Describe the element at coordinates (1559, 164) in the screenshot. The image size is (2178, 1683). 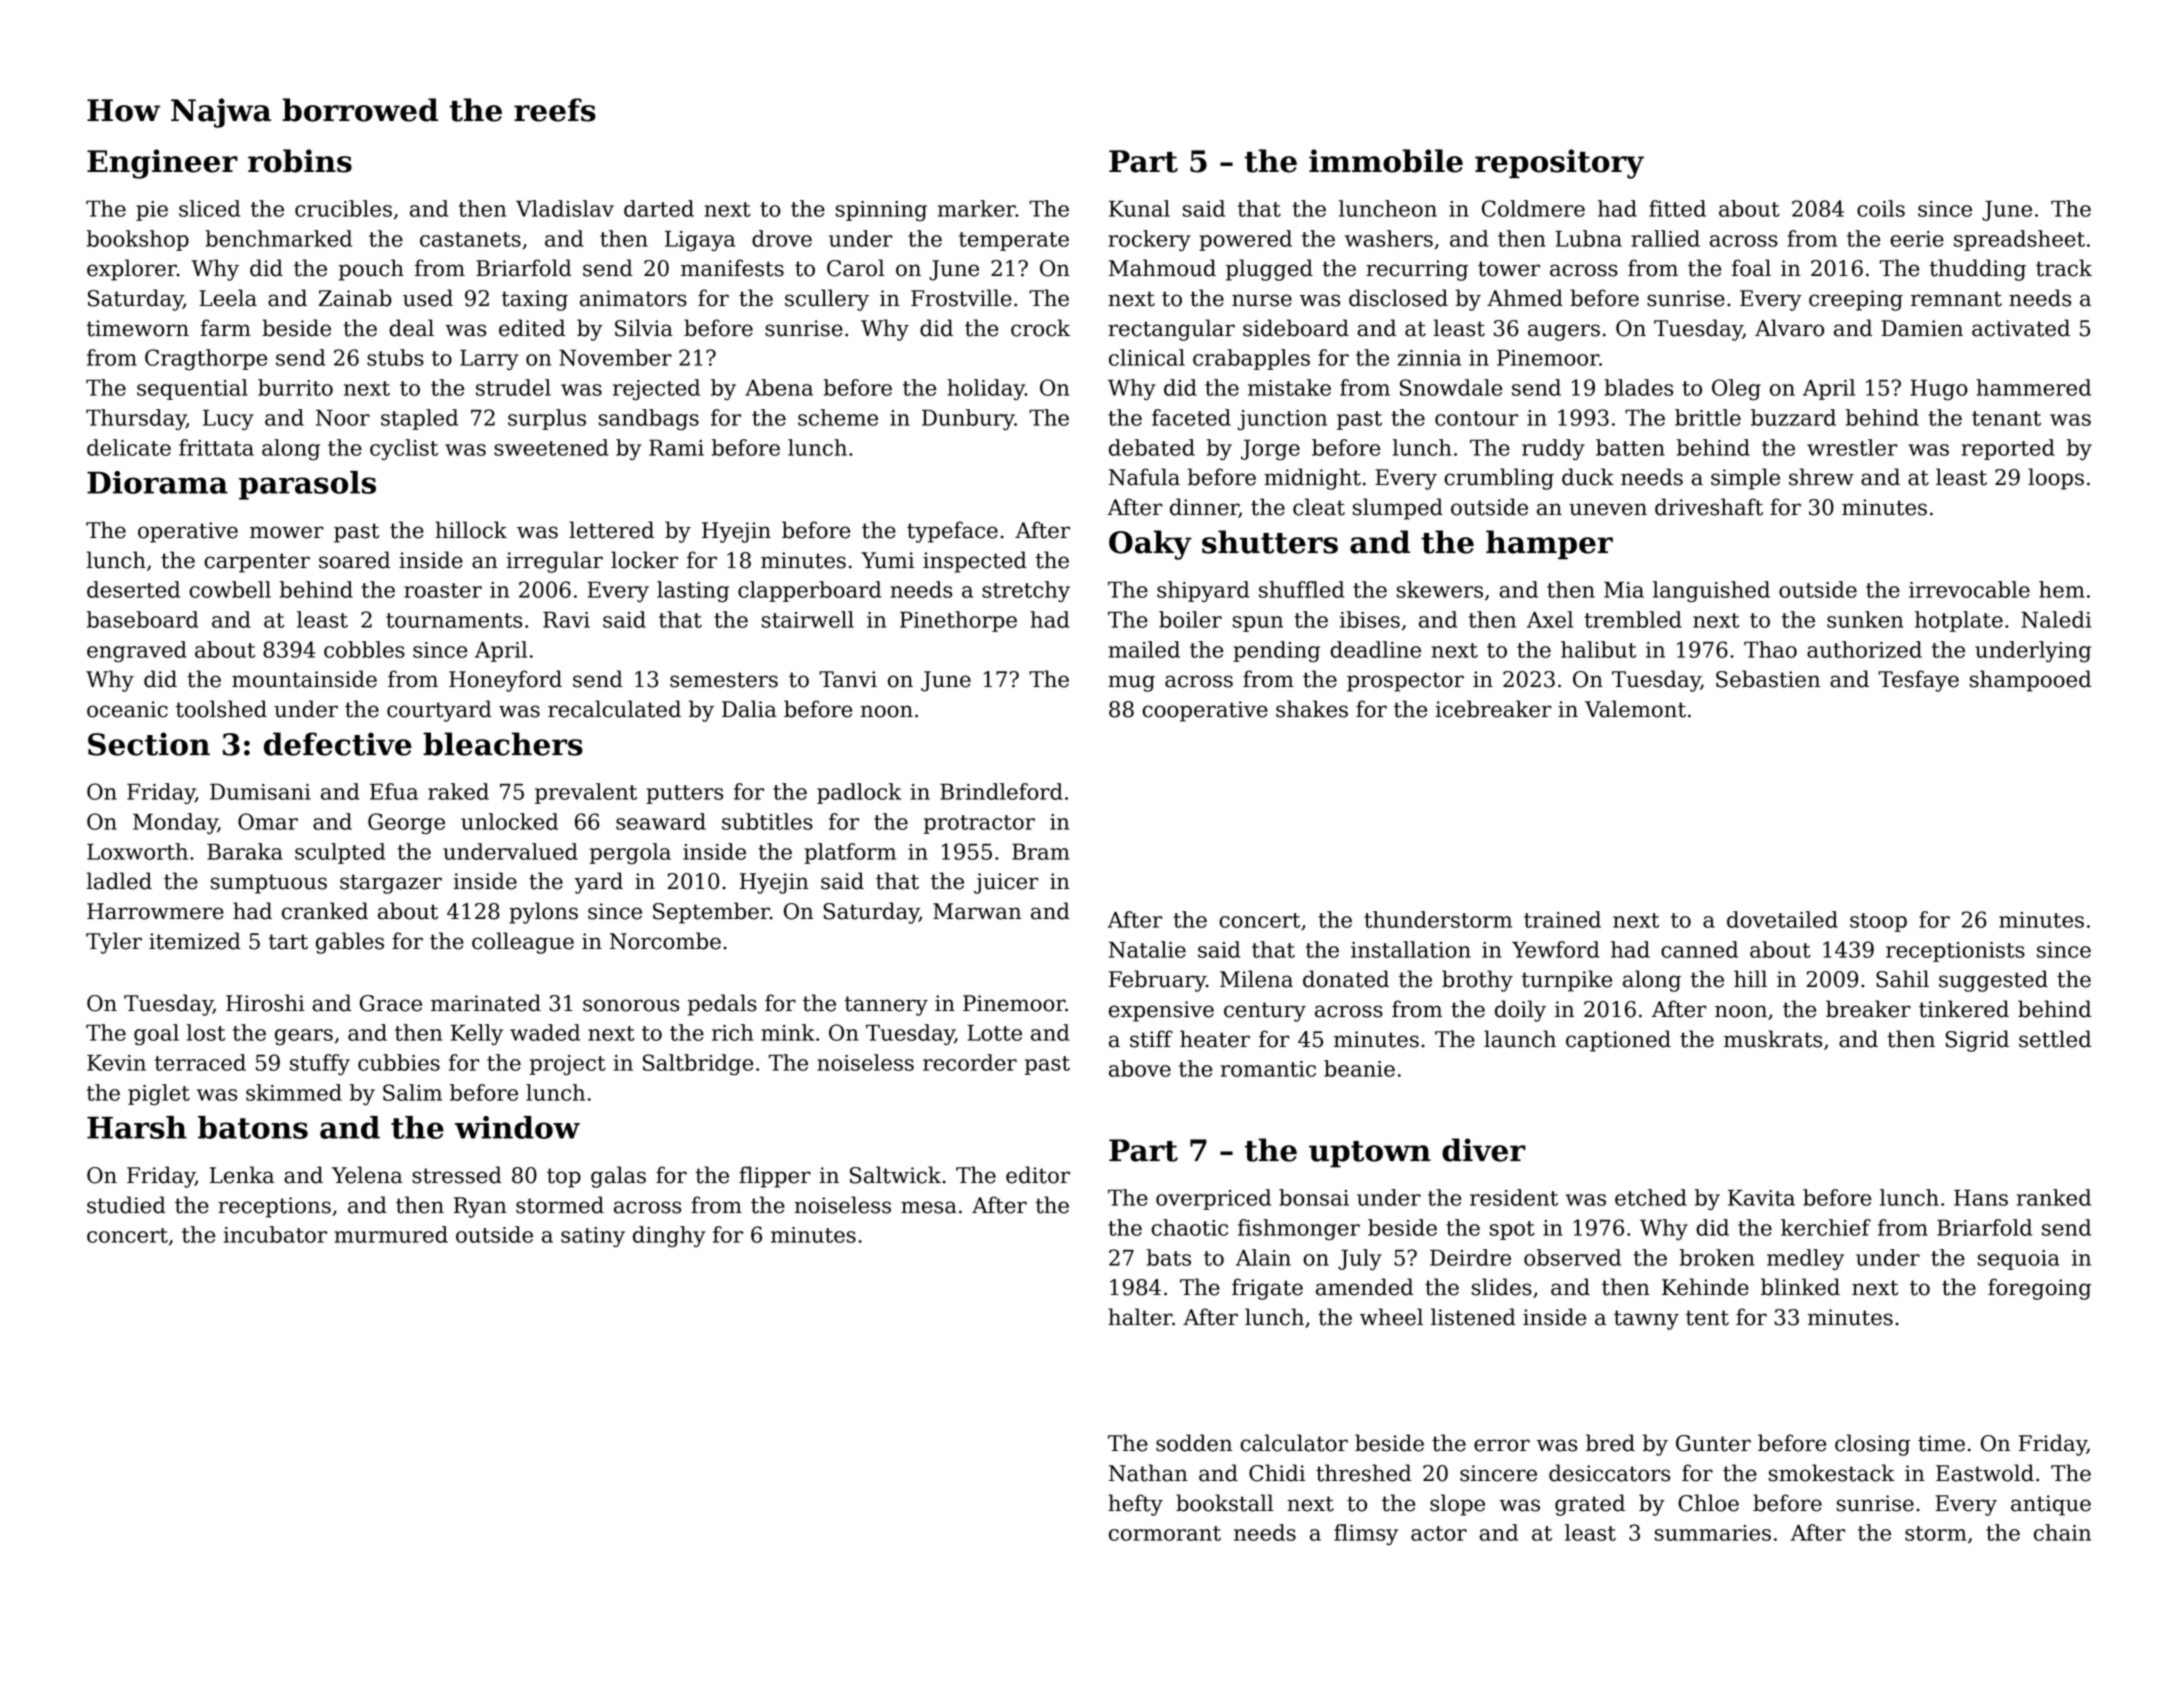
I see `repository` at that location.
